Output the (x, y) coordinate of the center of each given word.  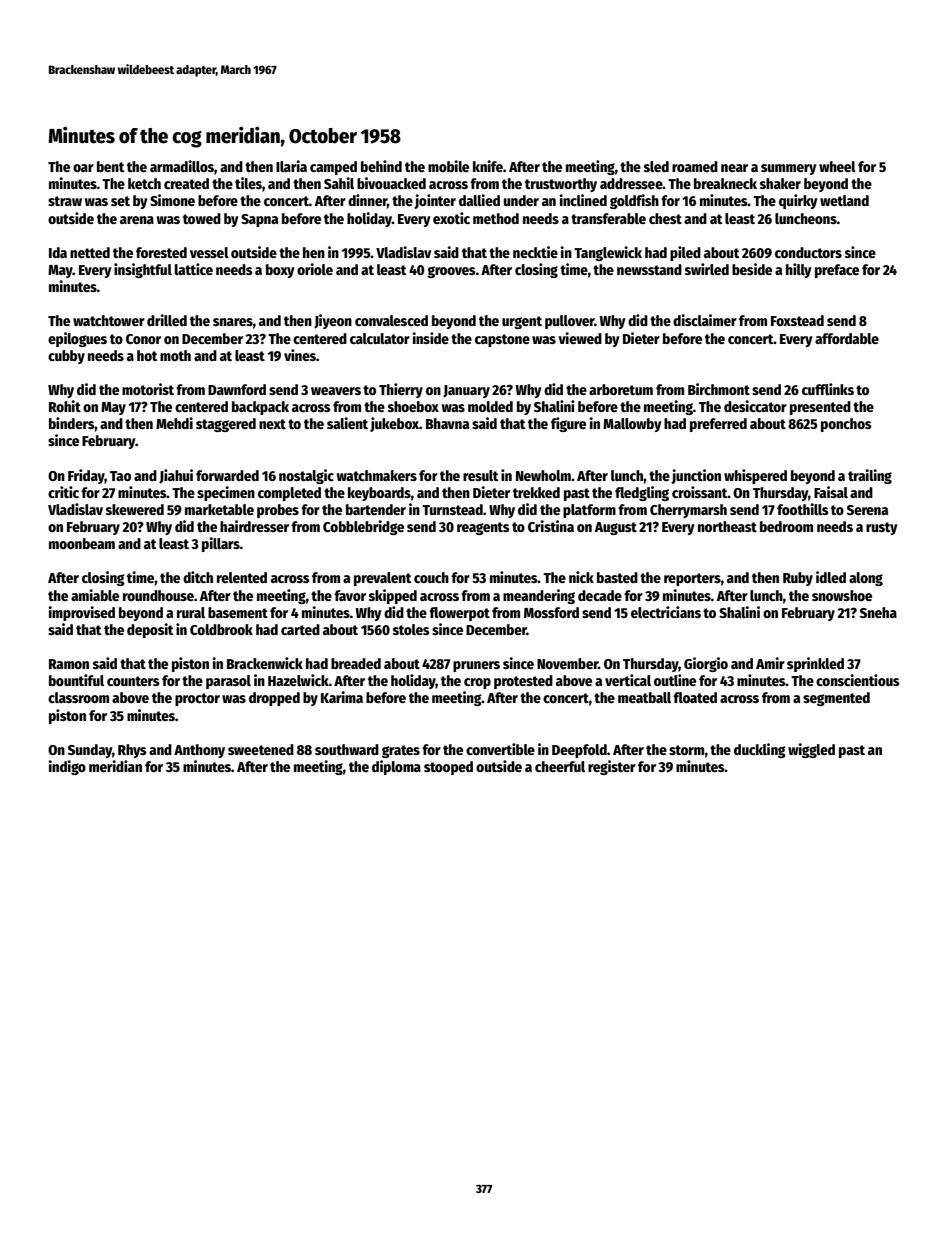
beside (752, 269)
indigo (67, 767)
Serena (867, 510)
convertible (500, 749)
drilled (167, 320)
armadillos (182, 166)
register (612, 767)
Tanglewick (608, 253)
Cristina (551, 526)
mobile (448, 166)
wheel (837, 166)
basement (238, 612)
